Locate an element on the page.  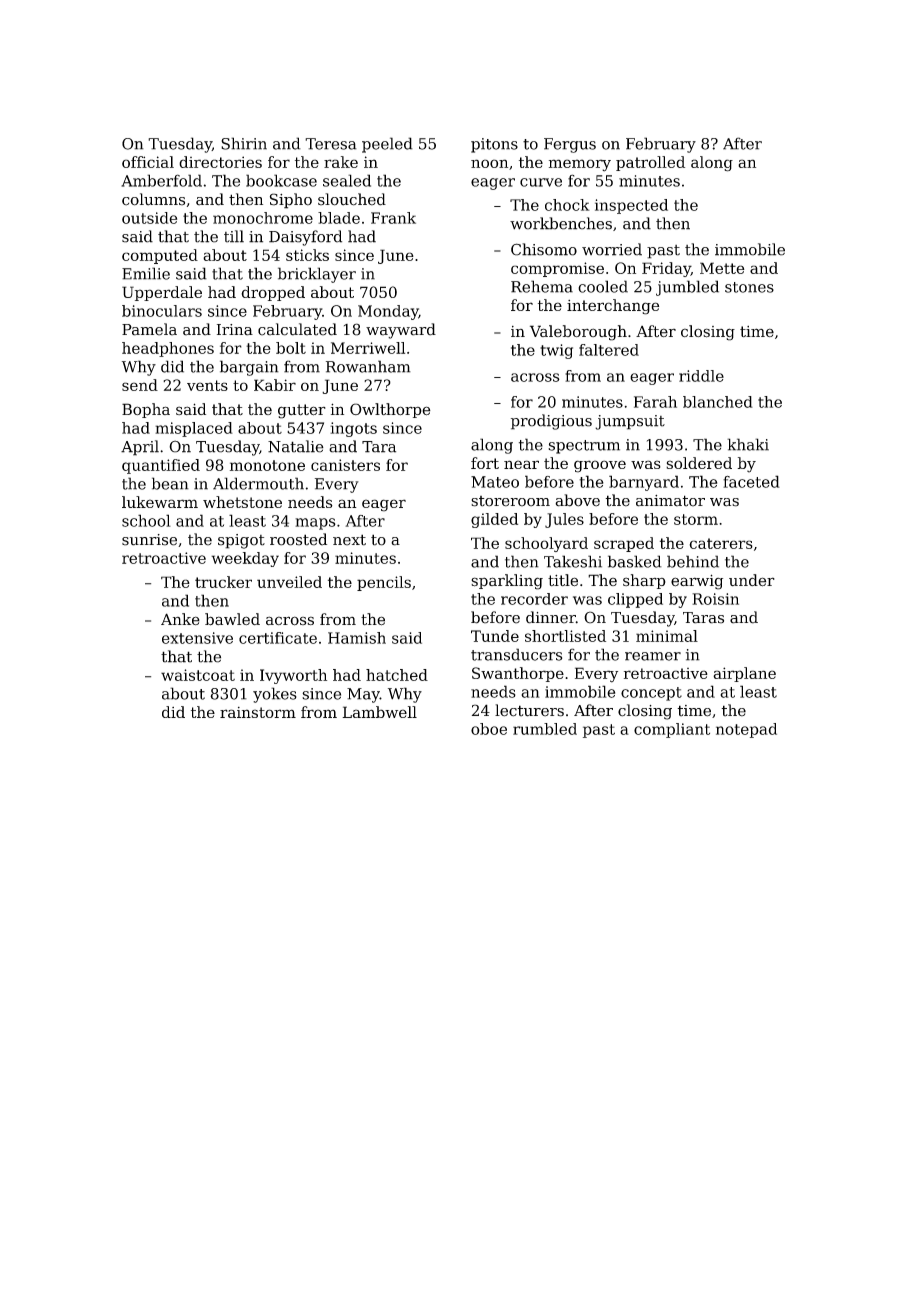
barnyard is located at coordinates (644, 483).
